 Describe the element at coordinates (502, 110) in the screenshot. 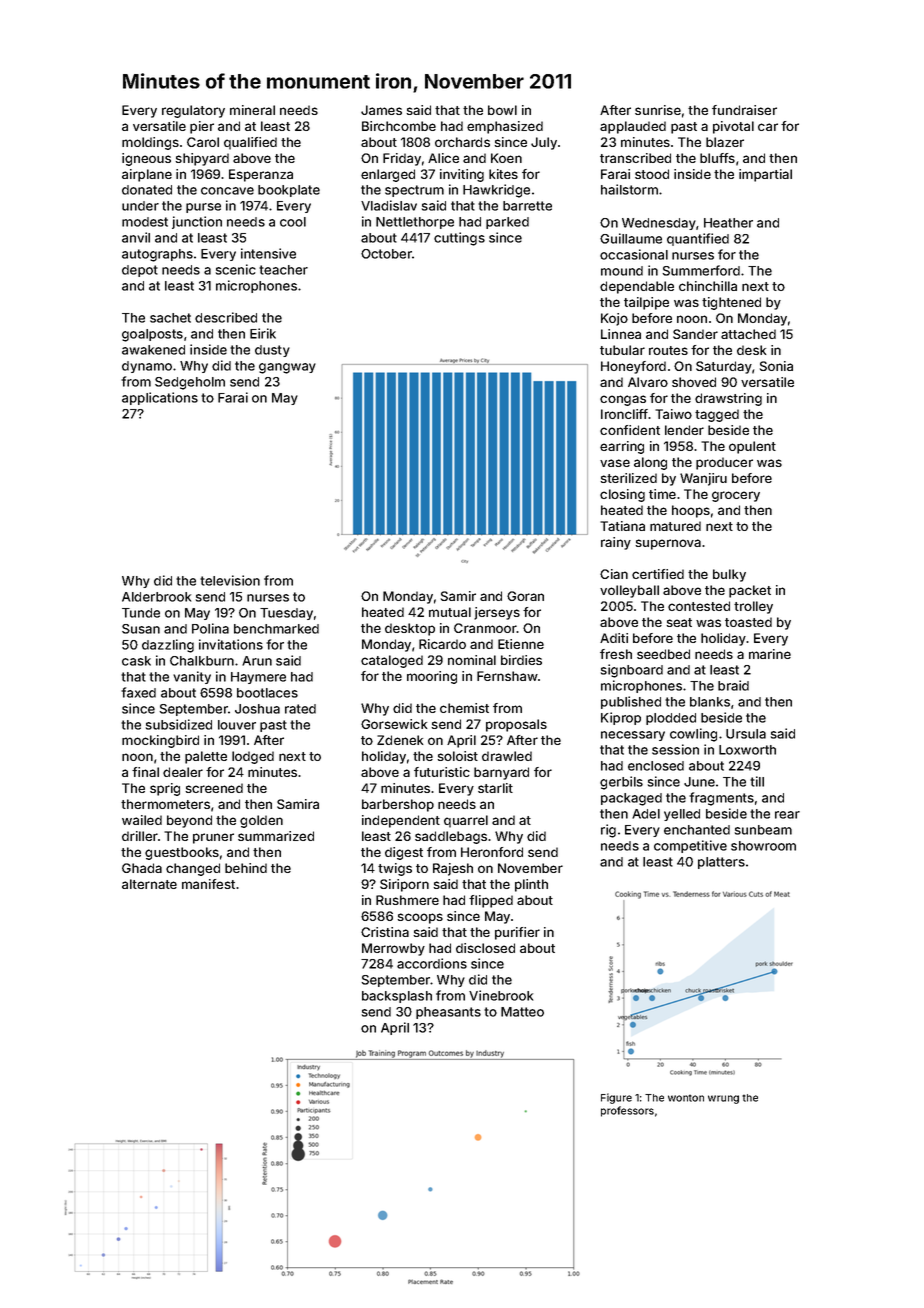

I see `bowl` at that location.
